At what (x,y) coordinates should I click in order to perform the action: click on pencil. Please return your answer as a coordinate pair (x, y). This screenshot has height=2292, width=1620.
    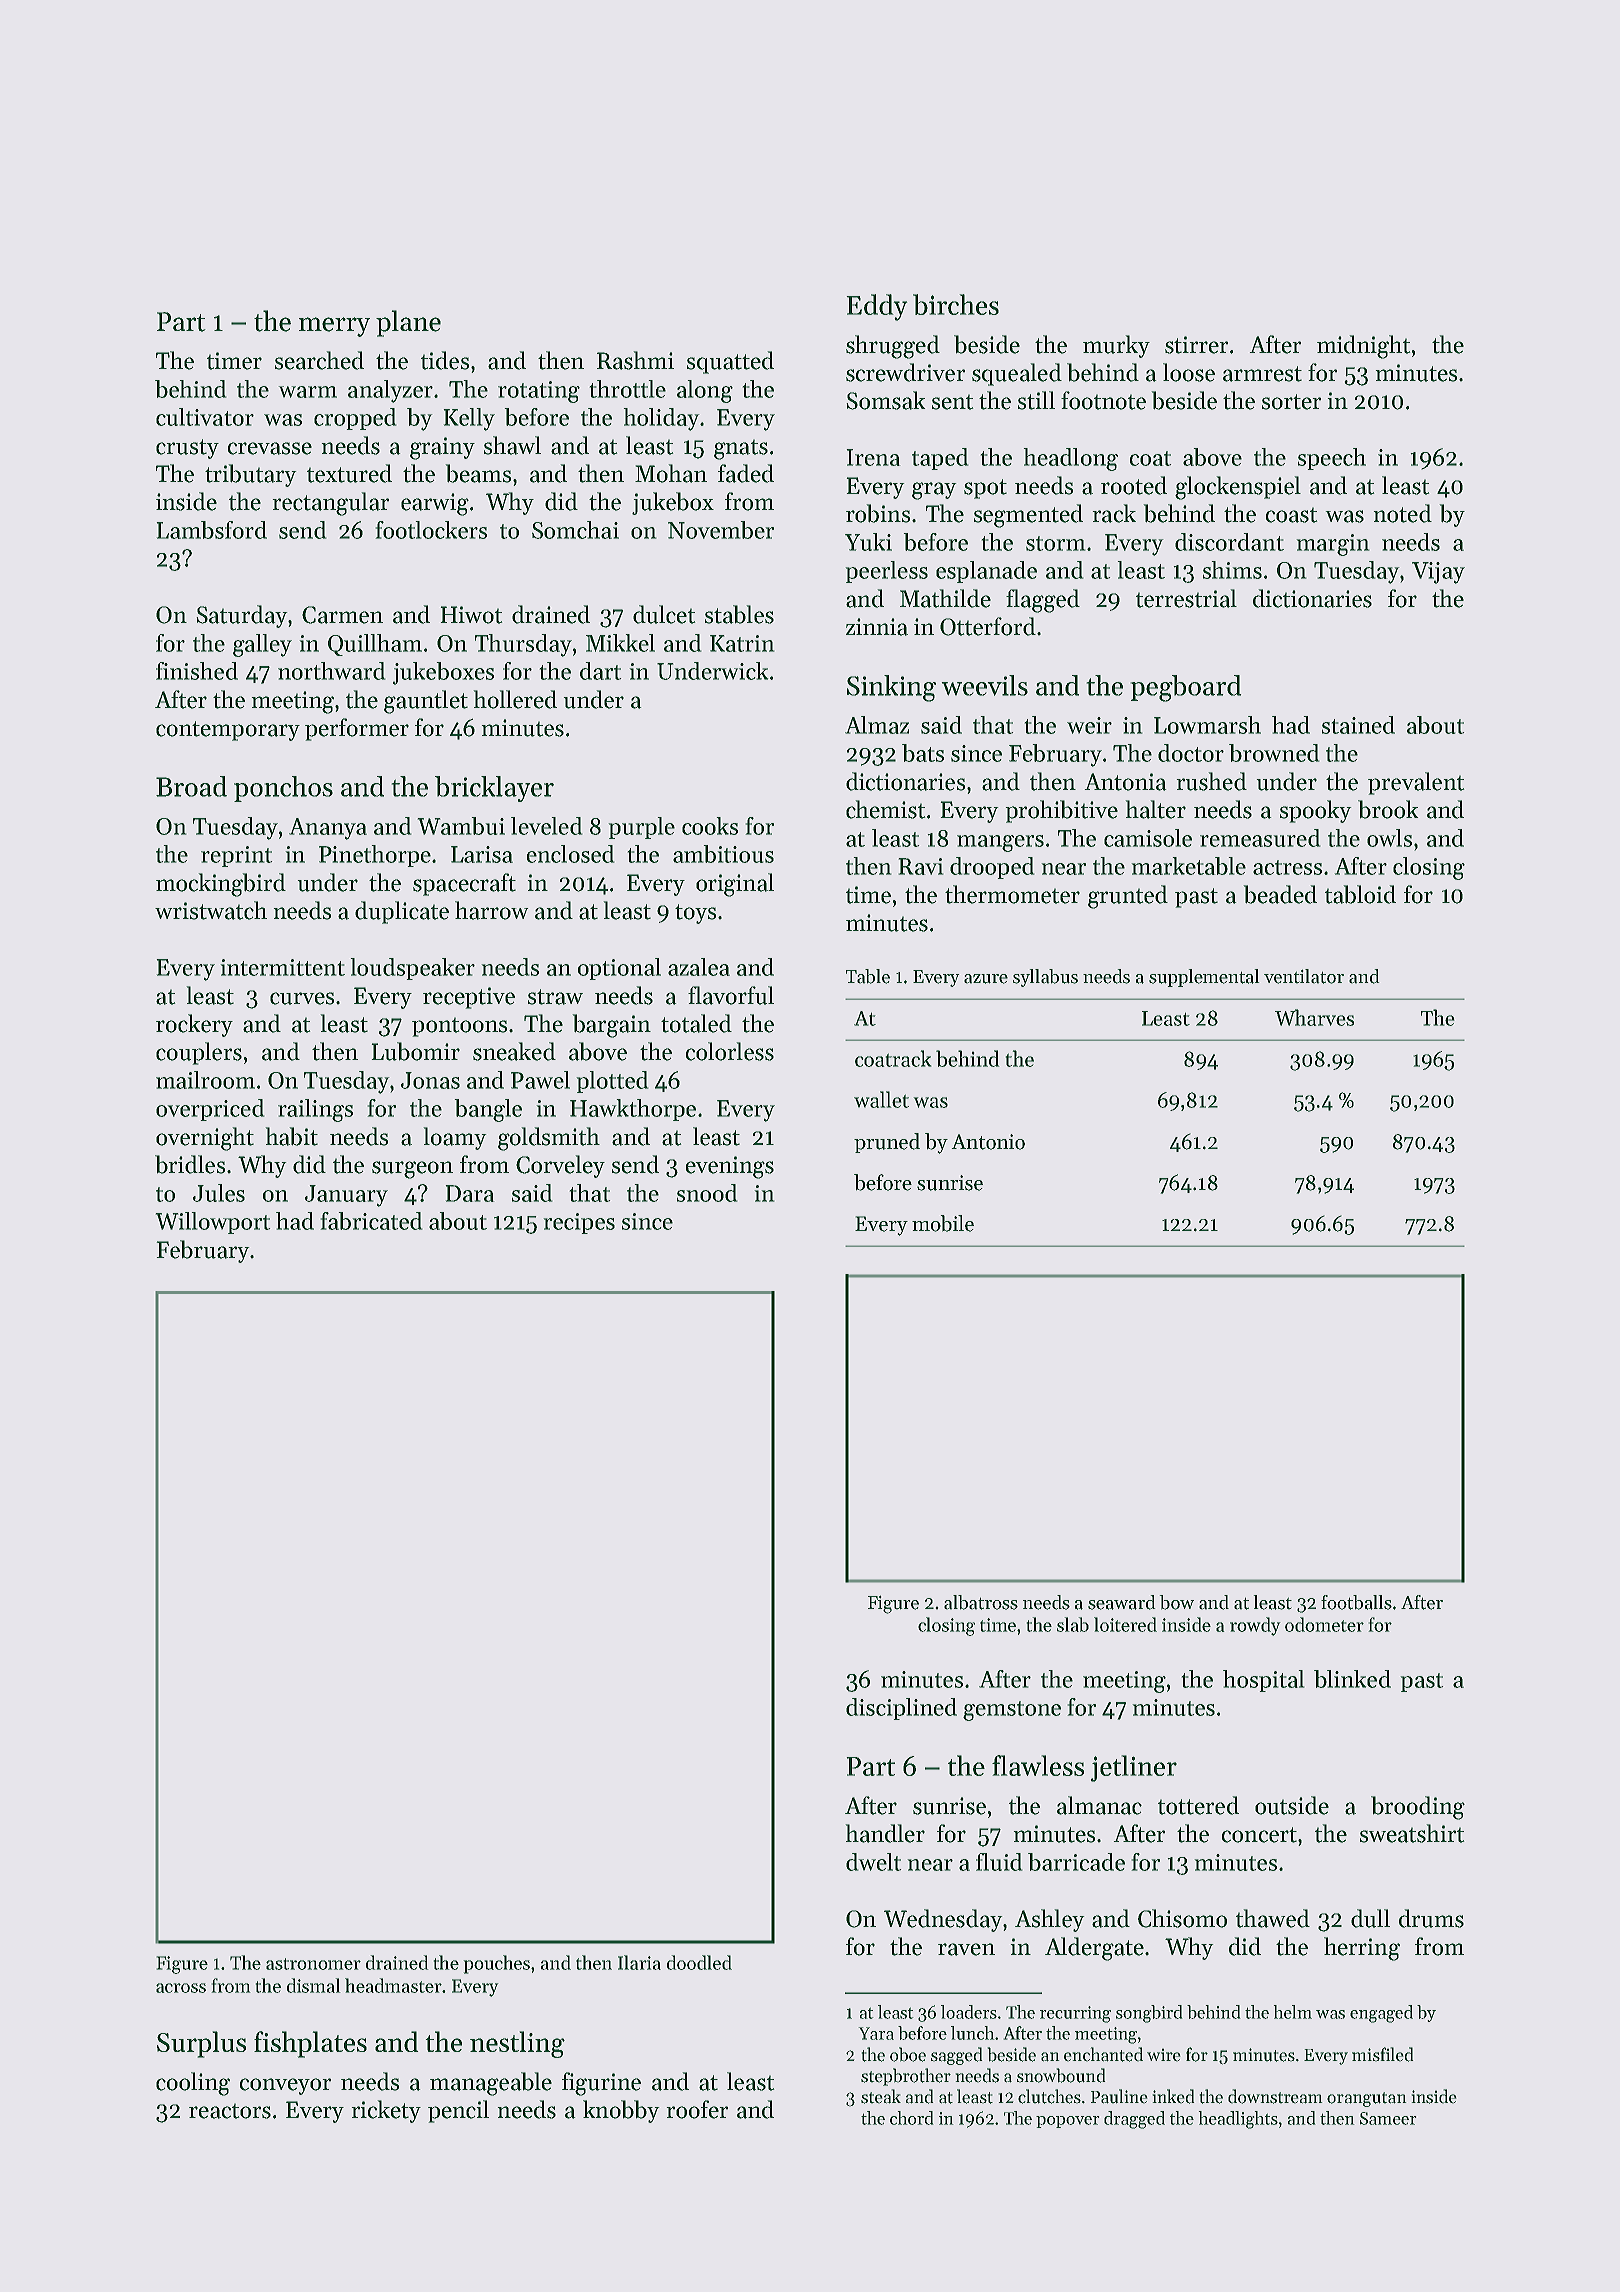
    Looking at the image, I should click on (458, 2111).
